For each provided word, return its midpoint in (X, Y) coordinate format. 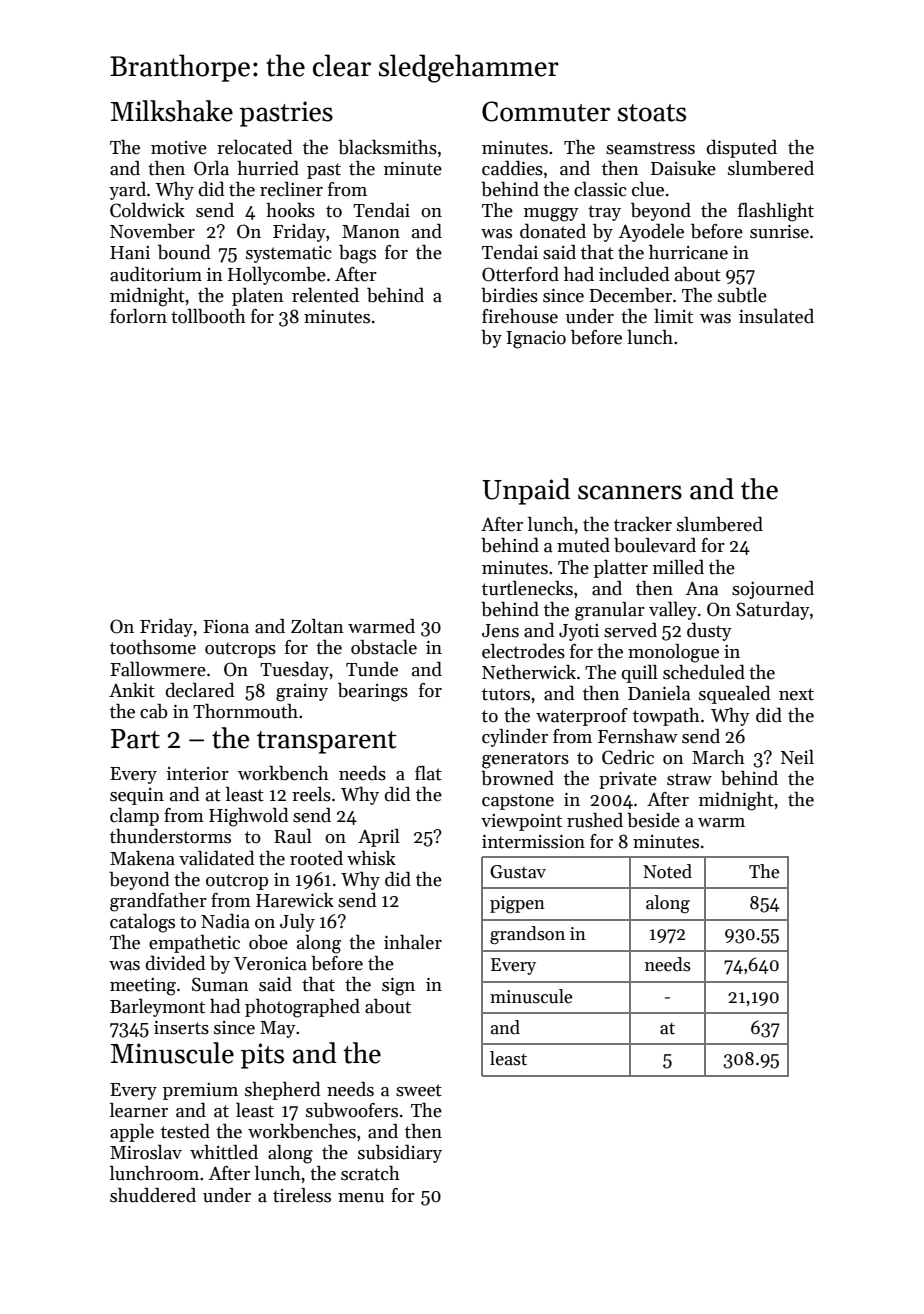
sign (398, 986)
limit (673, 316)
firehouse (520, 316)
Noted (667, 871)
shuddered (153, 1195)
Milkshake (171, 111)
